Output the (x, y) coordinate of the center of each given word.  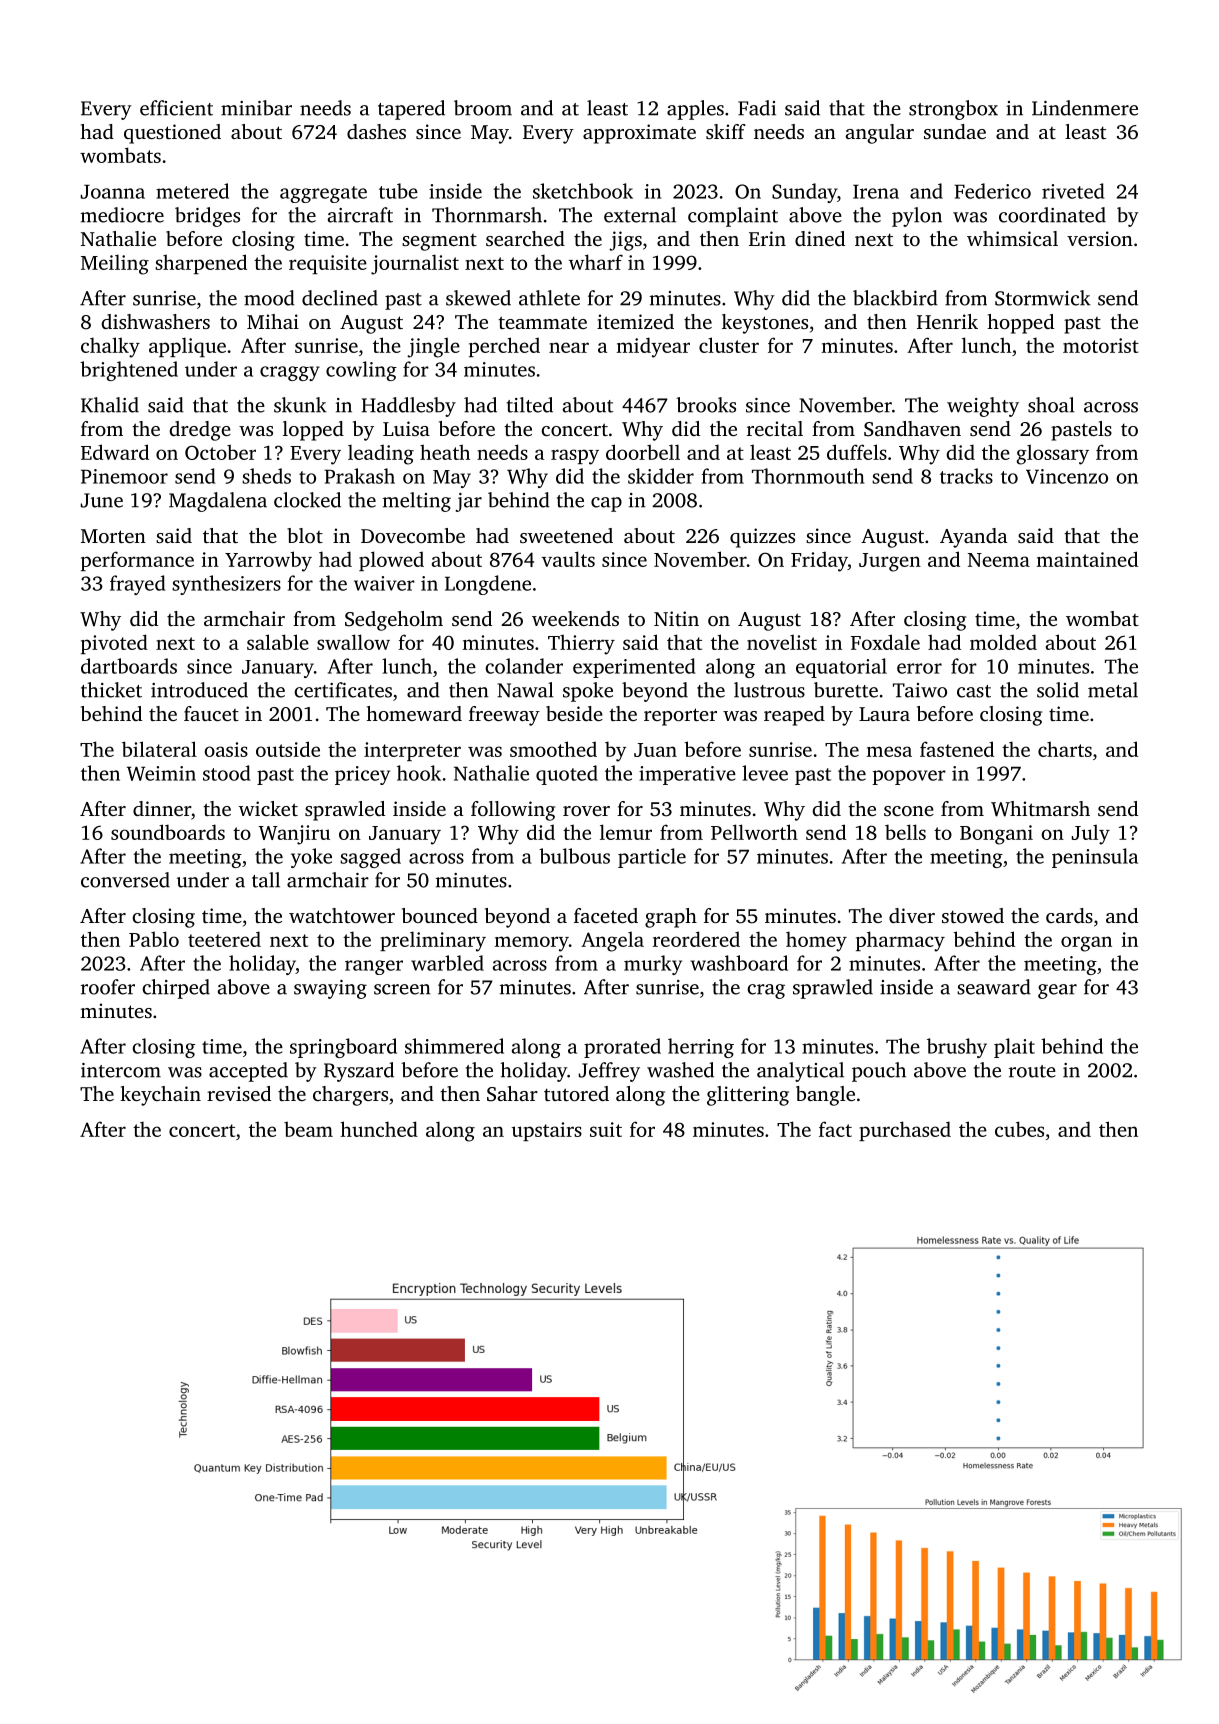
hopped (1020, 324)
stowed (973, 915)
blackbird (895, 298)
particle (652, 858)
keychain (160, 1096)
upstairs (547, 1131)
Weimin (161, 773)
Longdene (488, 585)
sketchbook (583, 191)
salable (278, 642)
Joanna (113, 191)
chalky (110, 347)
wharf (596, 262)
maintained (1087, 559)
